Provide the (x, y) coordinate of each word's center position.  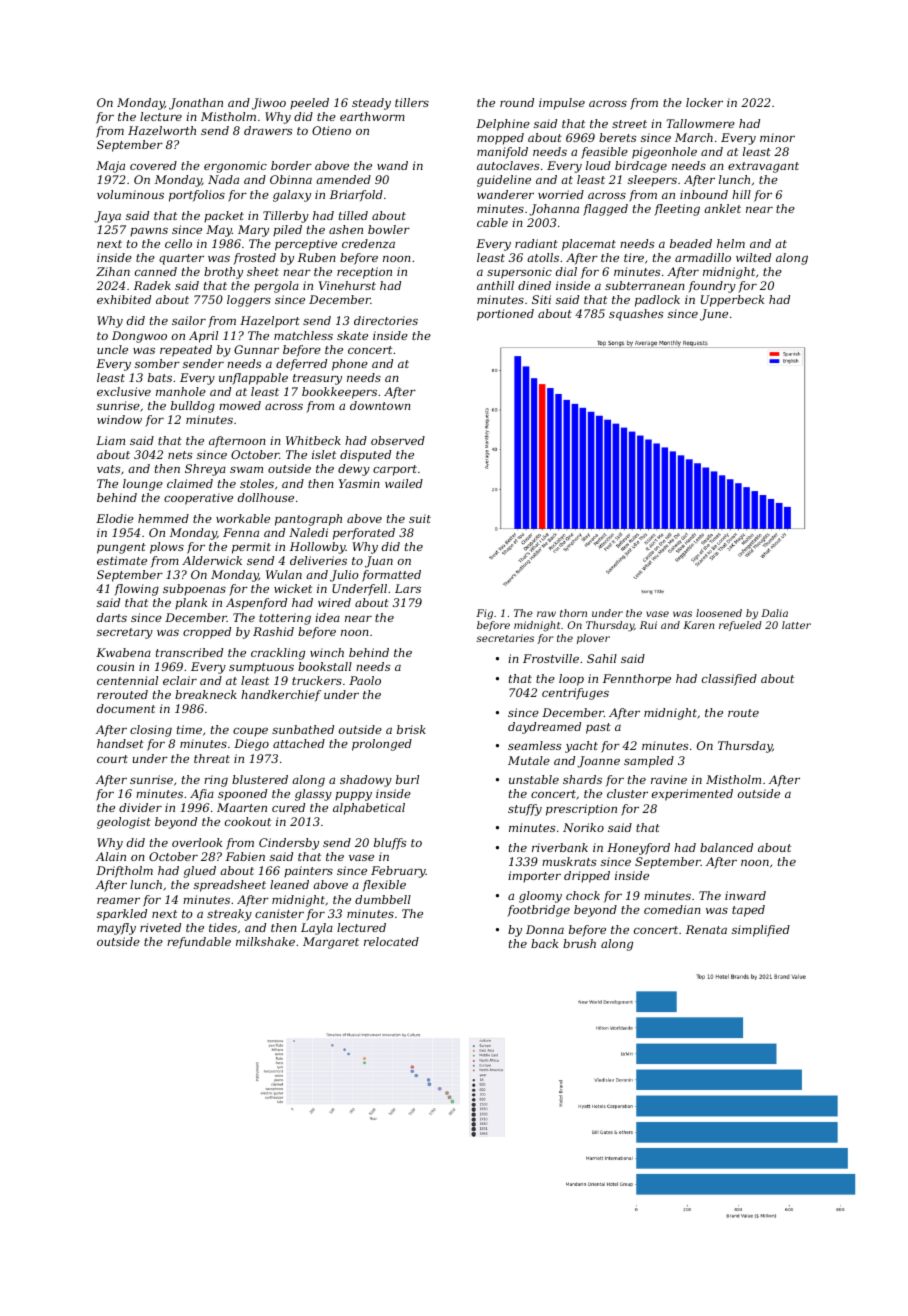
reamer (118, 901)
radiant (536, 243)
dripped (587, 877)
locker (704, 102)
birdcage (641, 167)
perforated (364, 534)
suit (420, 518)
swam (246, 470)
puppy (353, 796)
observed (398, 440)
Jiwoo (269, 104)
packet (224, 217)
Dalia (774, 613)
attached (299, 743)
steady (371, 104)
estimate (122, 560)
